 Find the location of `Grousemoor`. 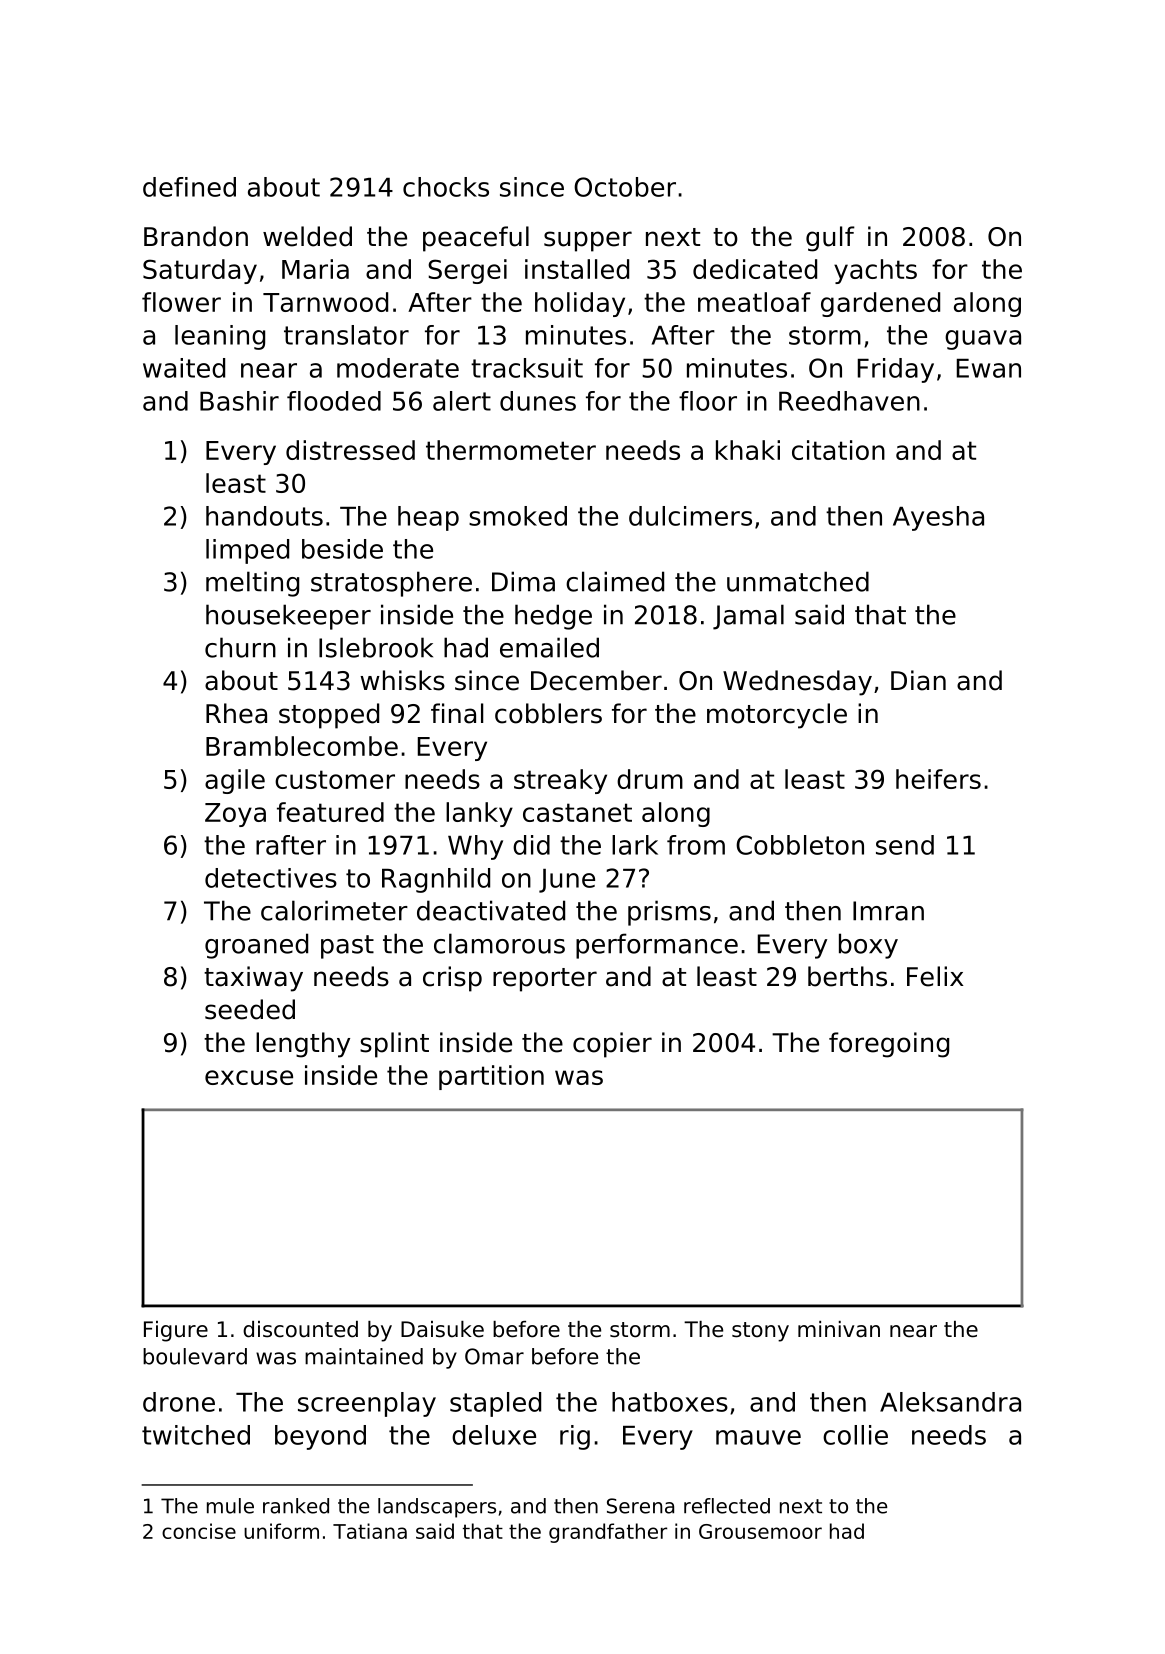

Grousemoor is located at coordinates (760, 1531).
